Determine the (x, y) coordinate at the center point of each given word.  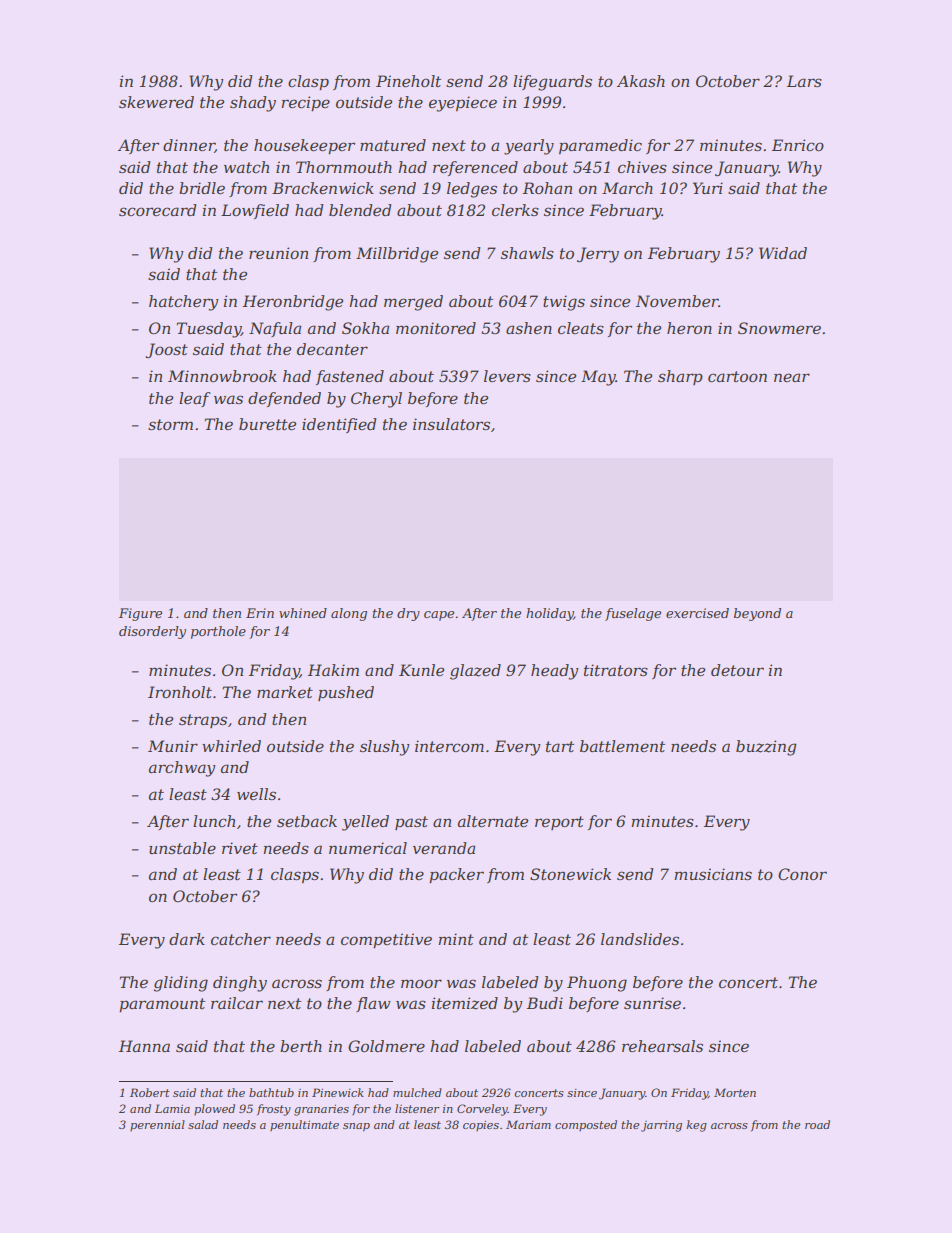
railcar (237, 1003)
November (677, 301)
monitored (436, 328)
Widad (783, 253)
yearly (529, 147)
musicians (713, 874)
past (411, 823)
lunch (214, 821)
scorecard (158, 210)
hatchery (184, 303)
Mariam (528, 1124)
